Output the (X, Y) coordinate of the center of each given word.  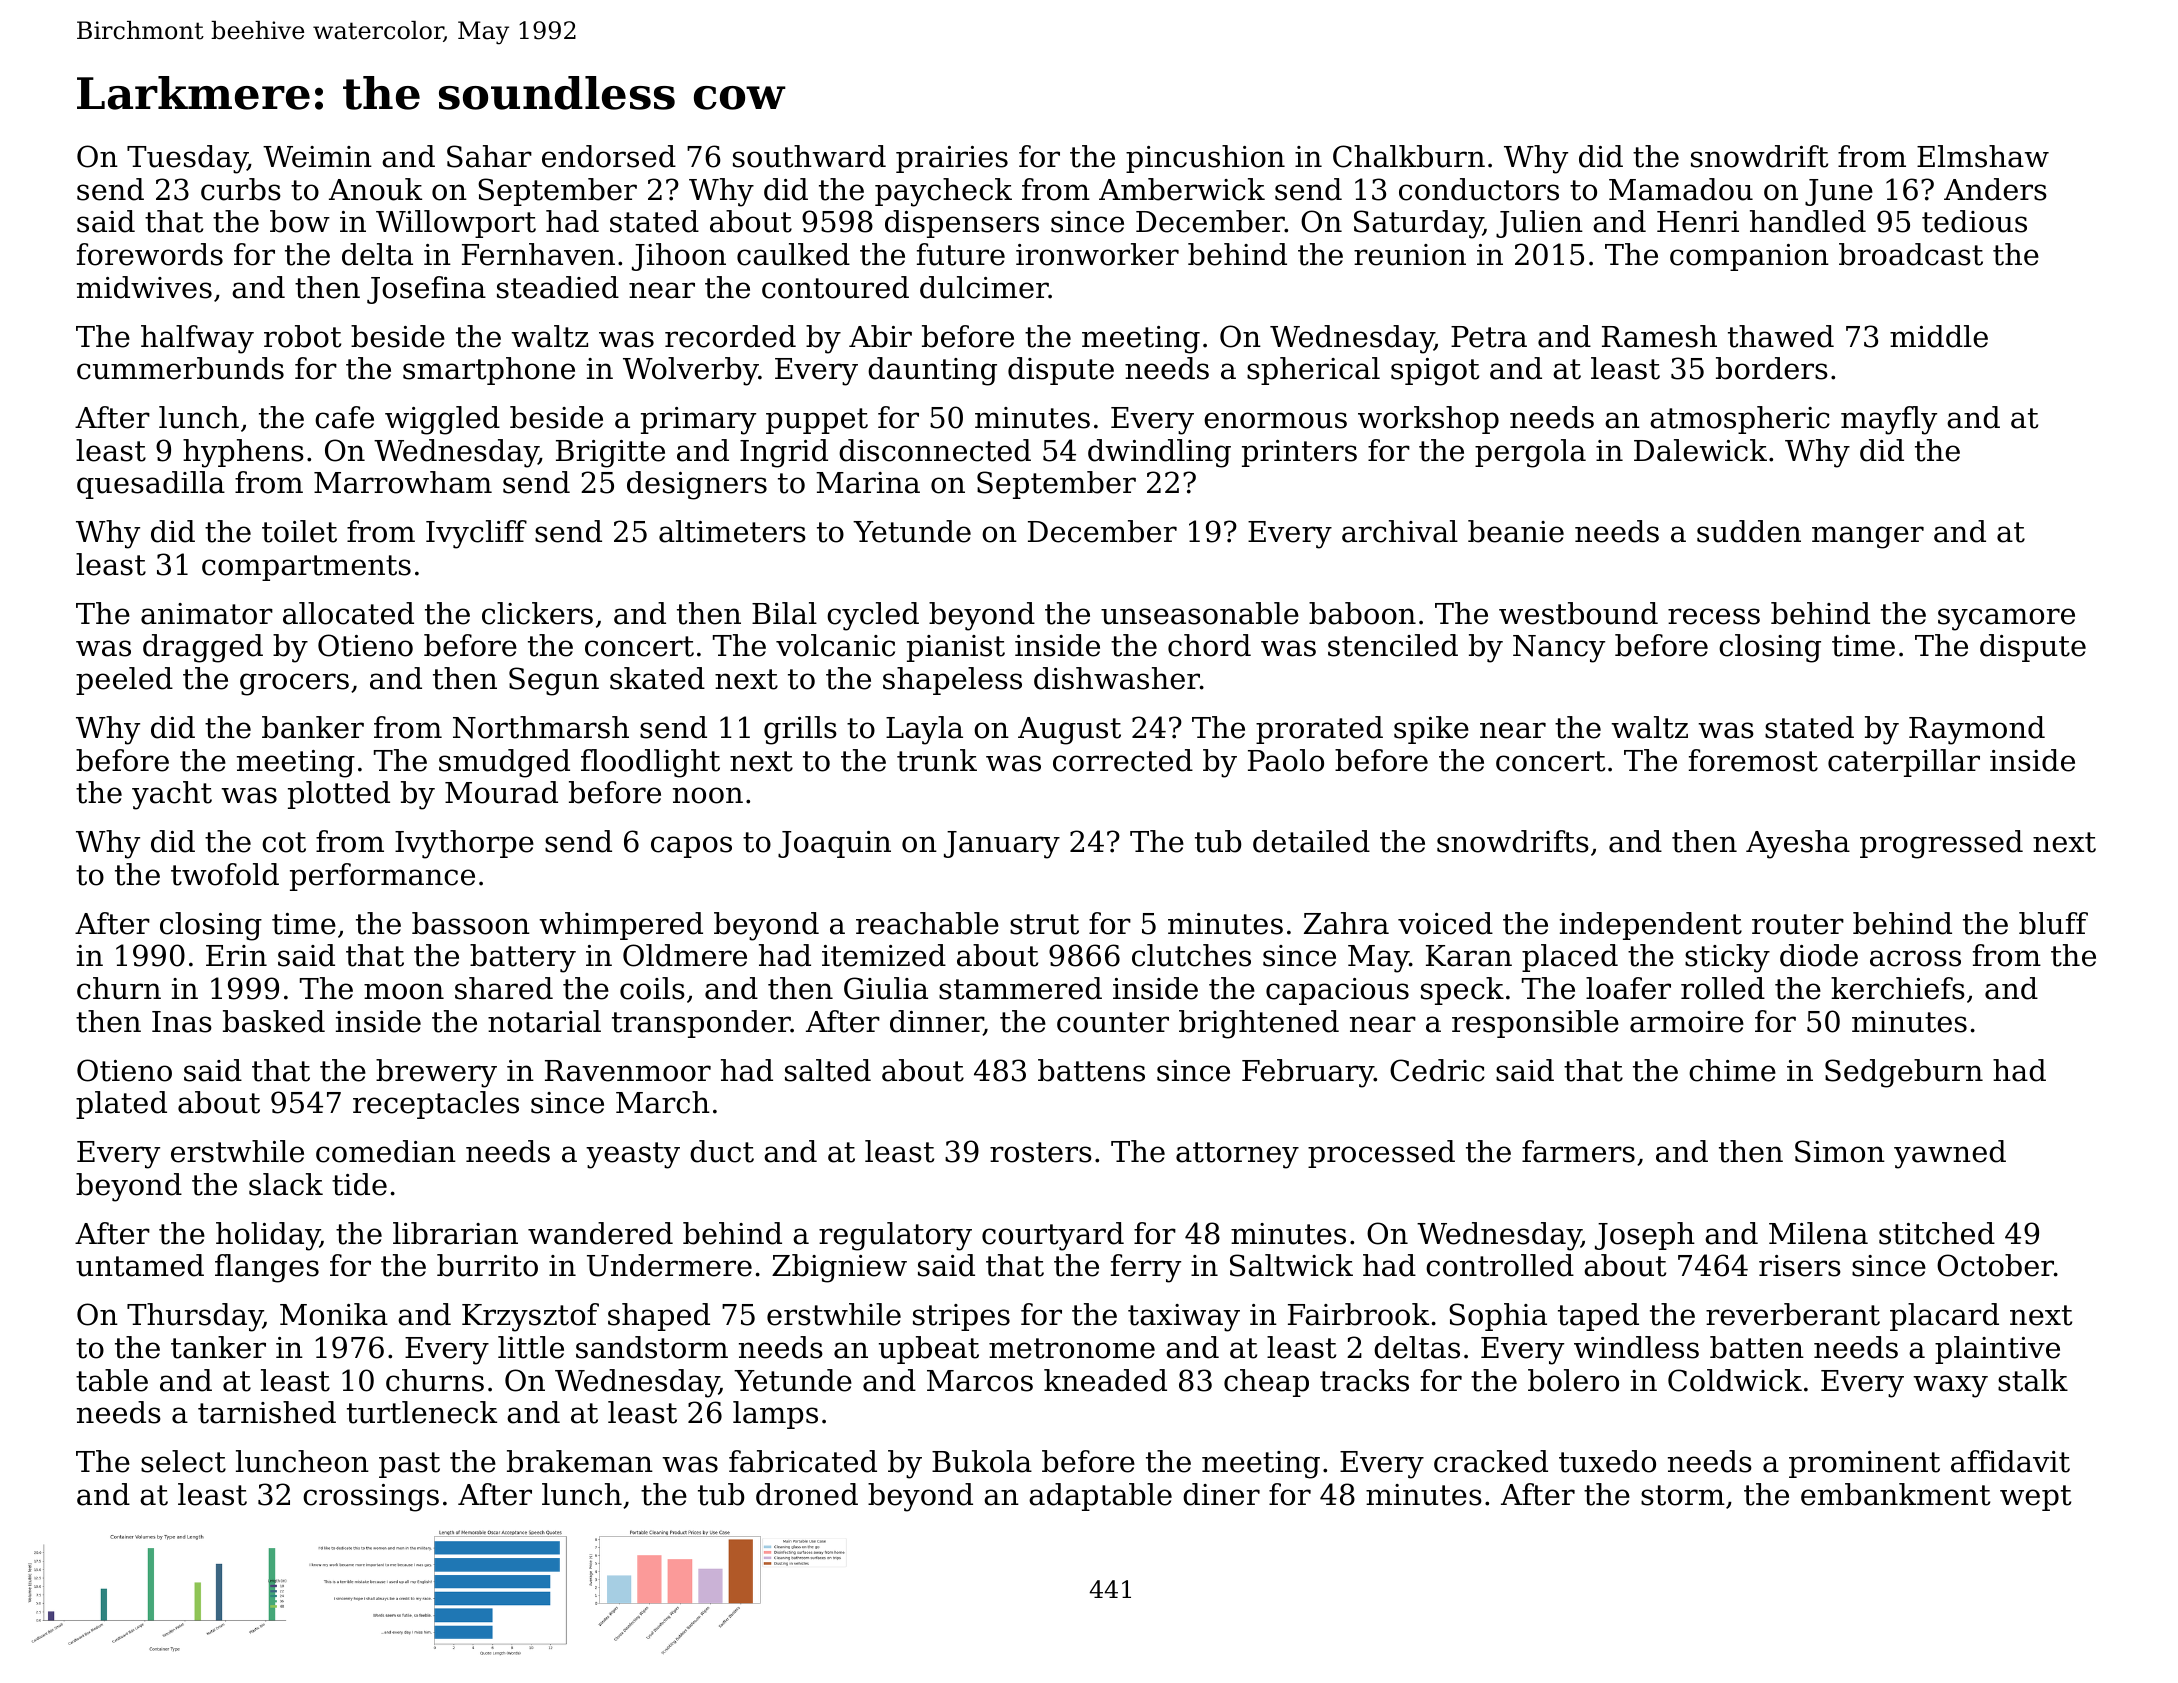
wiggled (442, 420)
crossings (371, 1498)
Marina (868, 483)
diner (1221, 1494)
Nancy (1559, 649)
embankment (1895, 1494)
